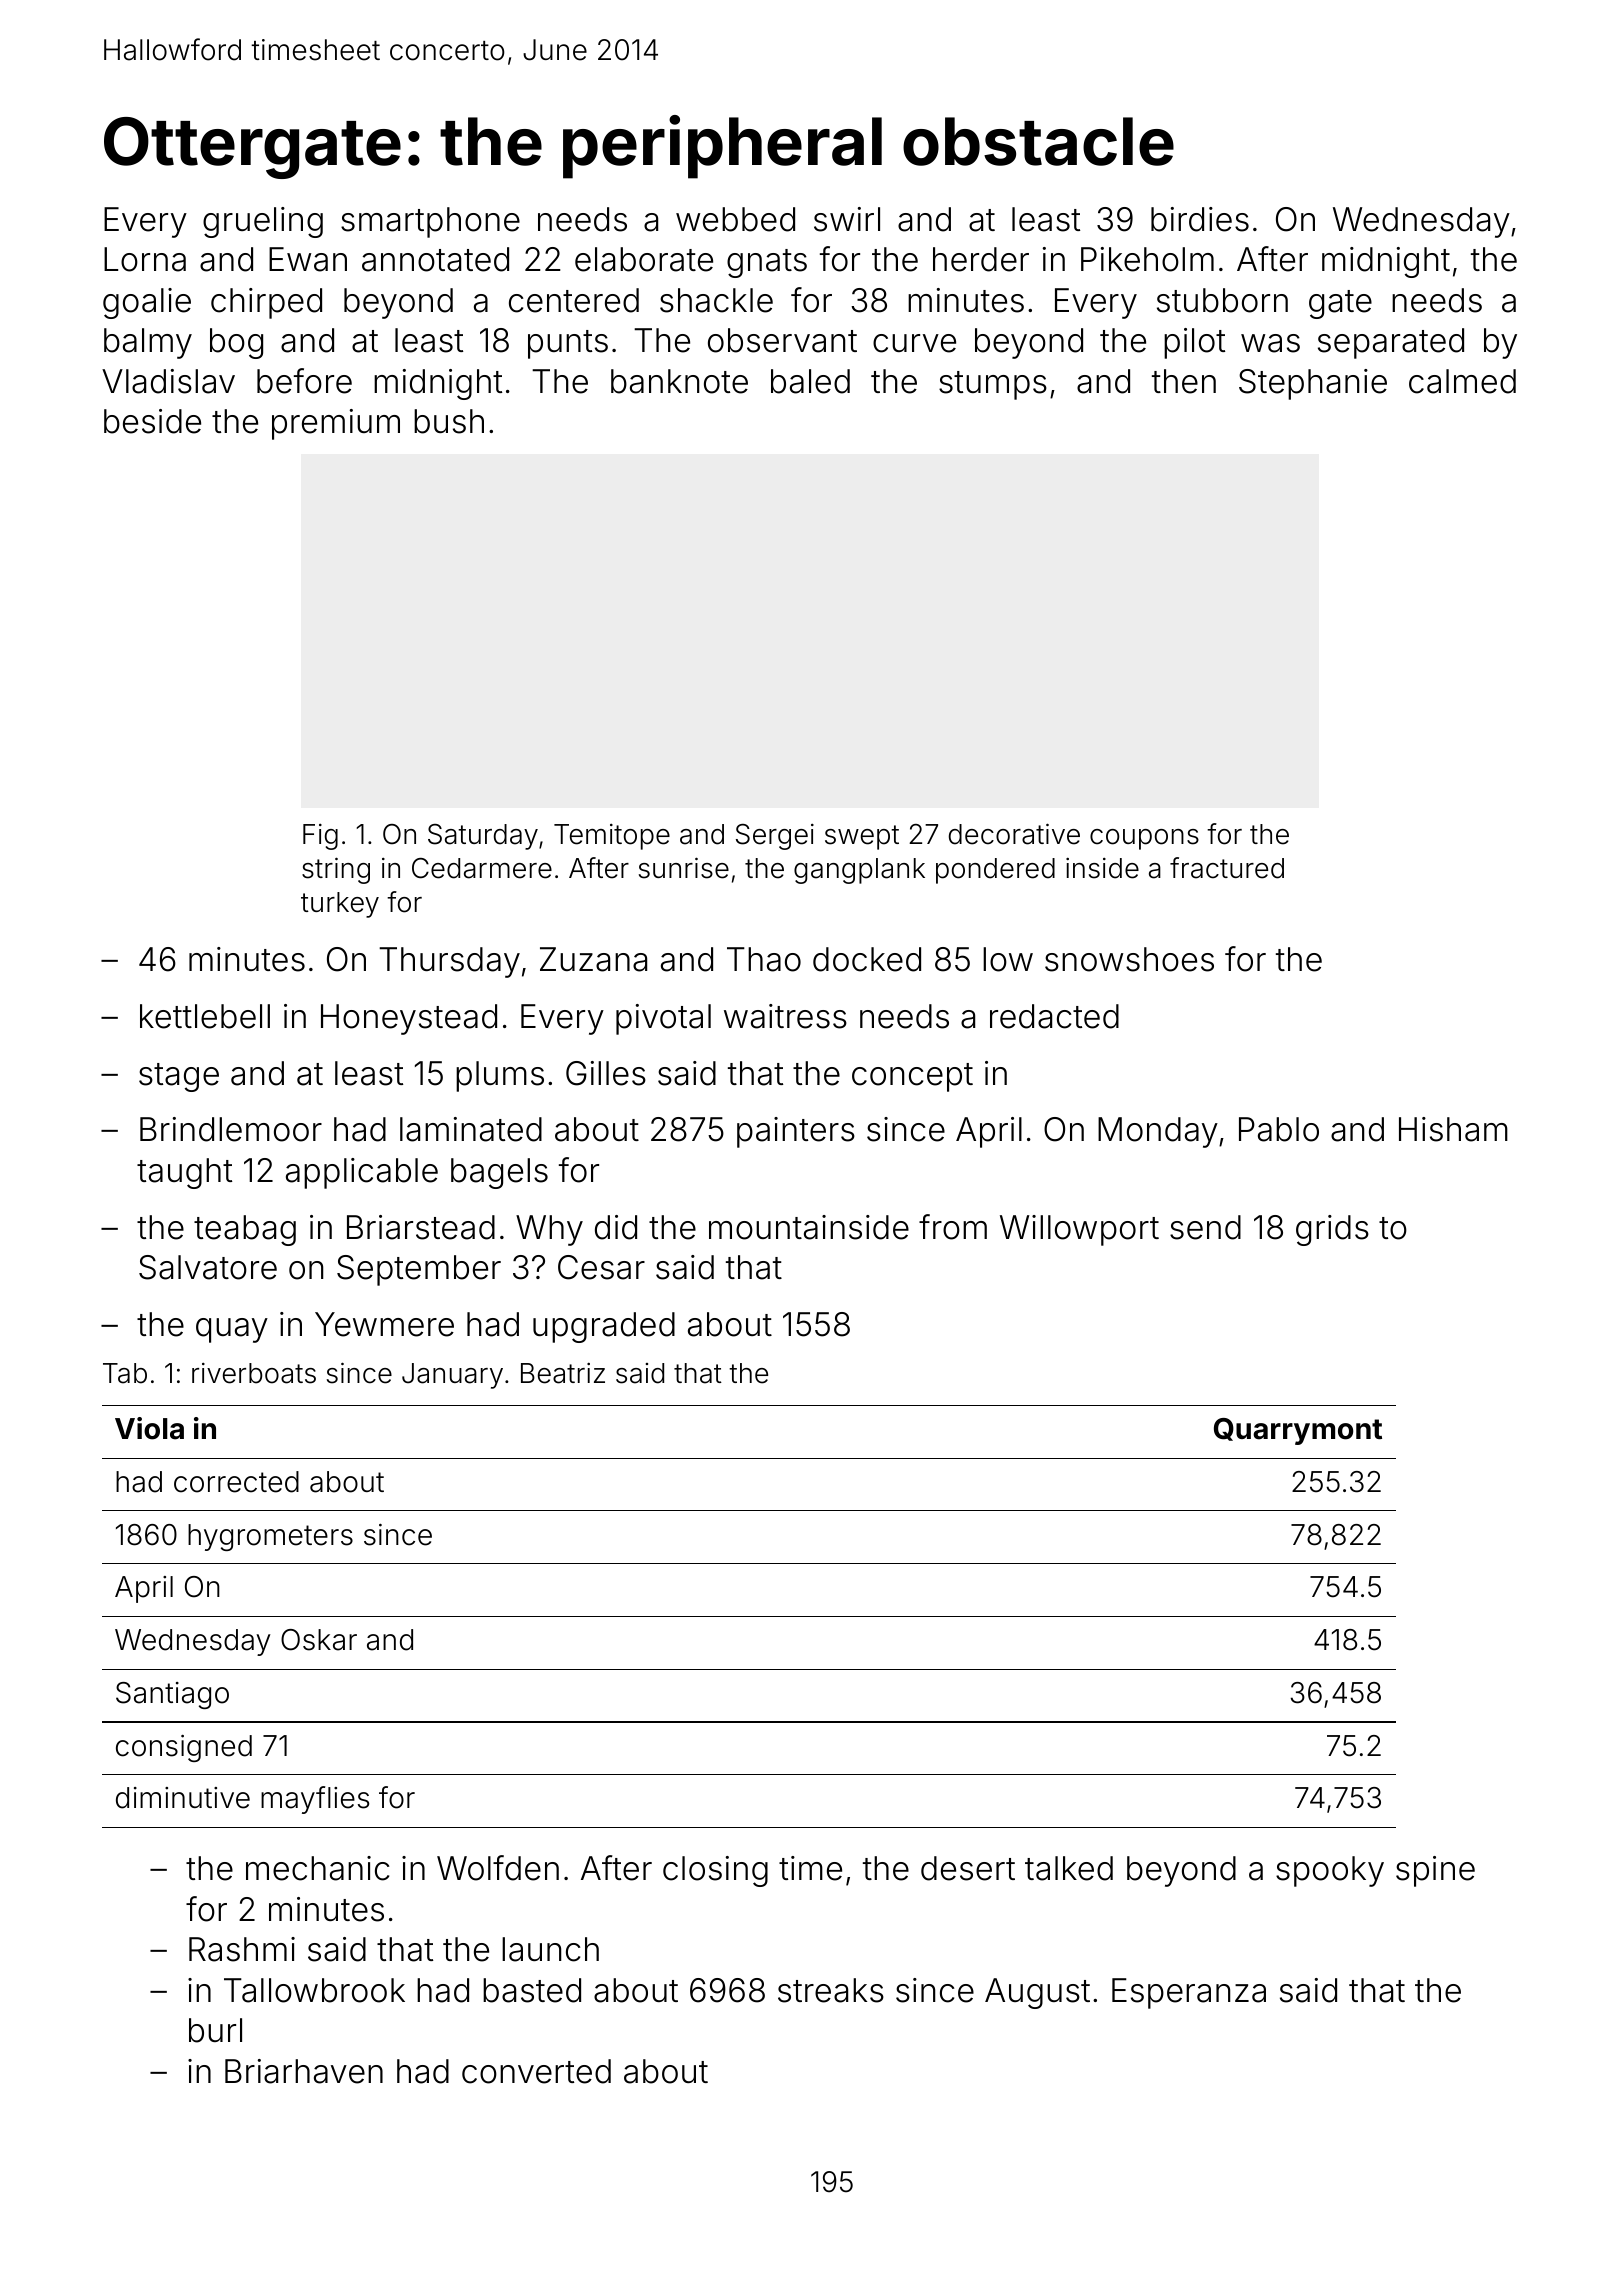 The image size is (1620, 2292). What do you see at coordinates (981, 259) in the image?
I see `herder` at bounding box center [981, 259].
